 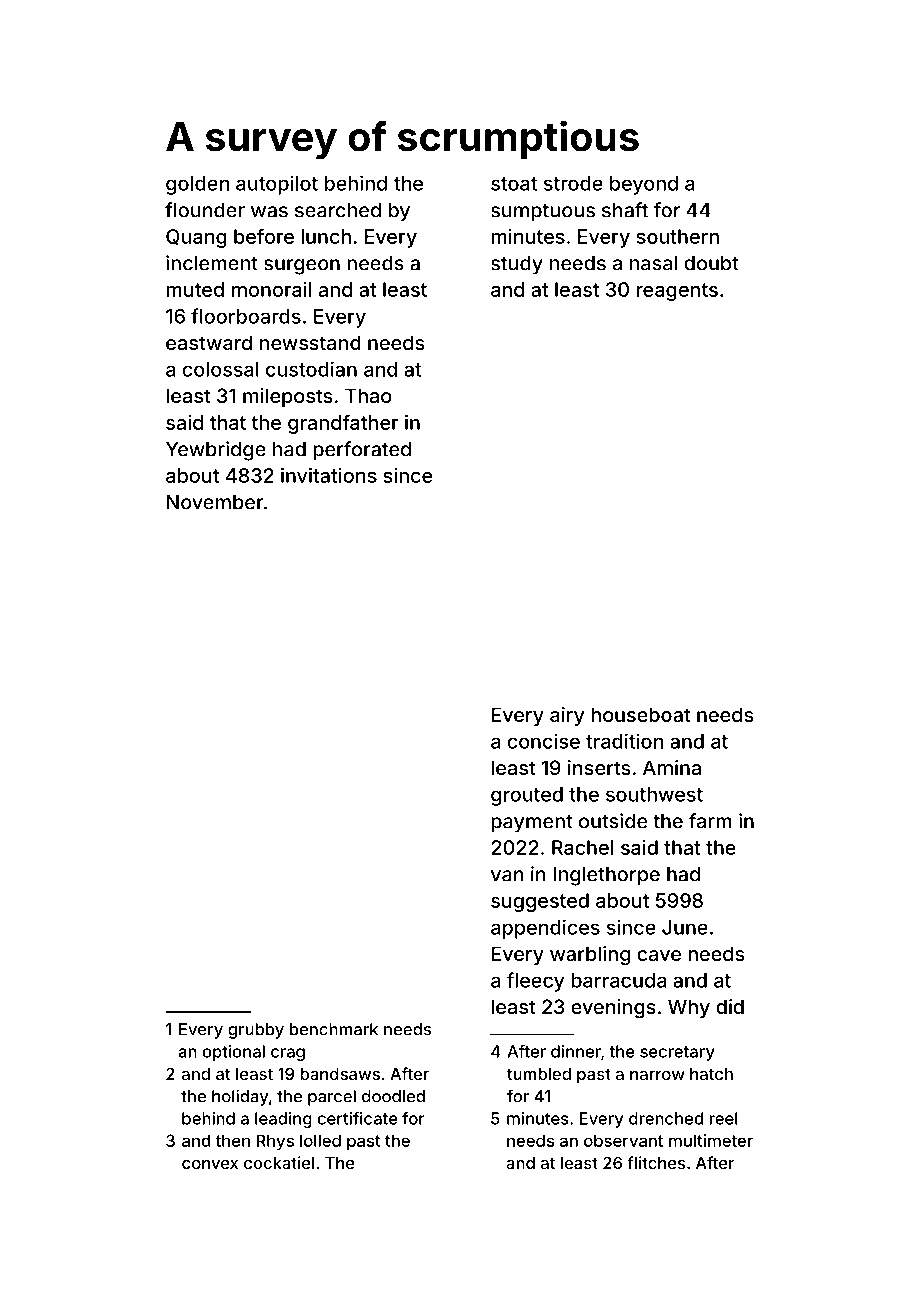 I want to click on stoat, so click(x=514, y=184).
